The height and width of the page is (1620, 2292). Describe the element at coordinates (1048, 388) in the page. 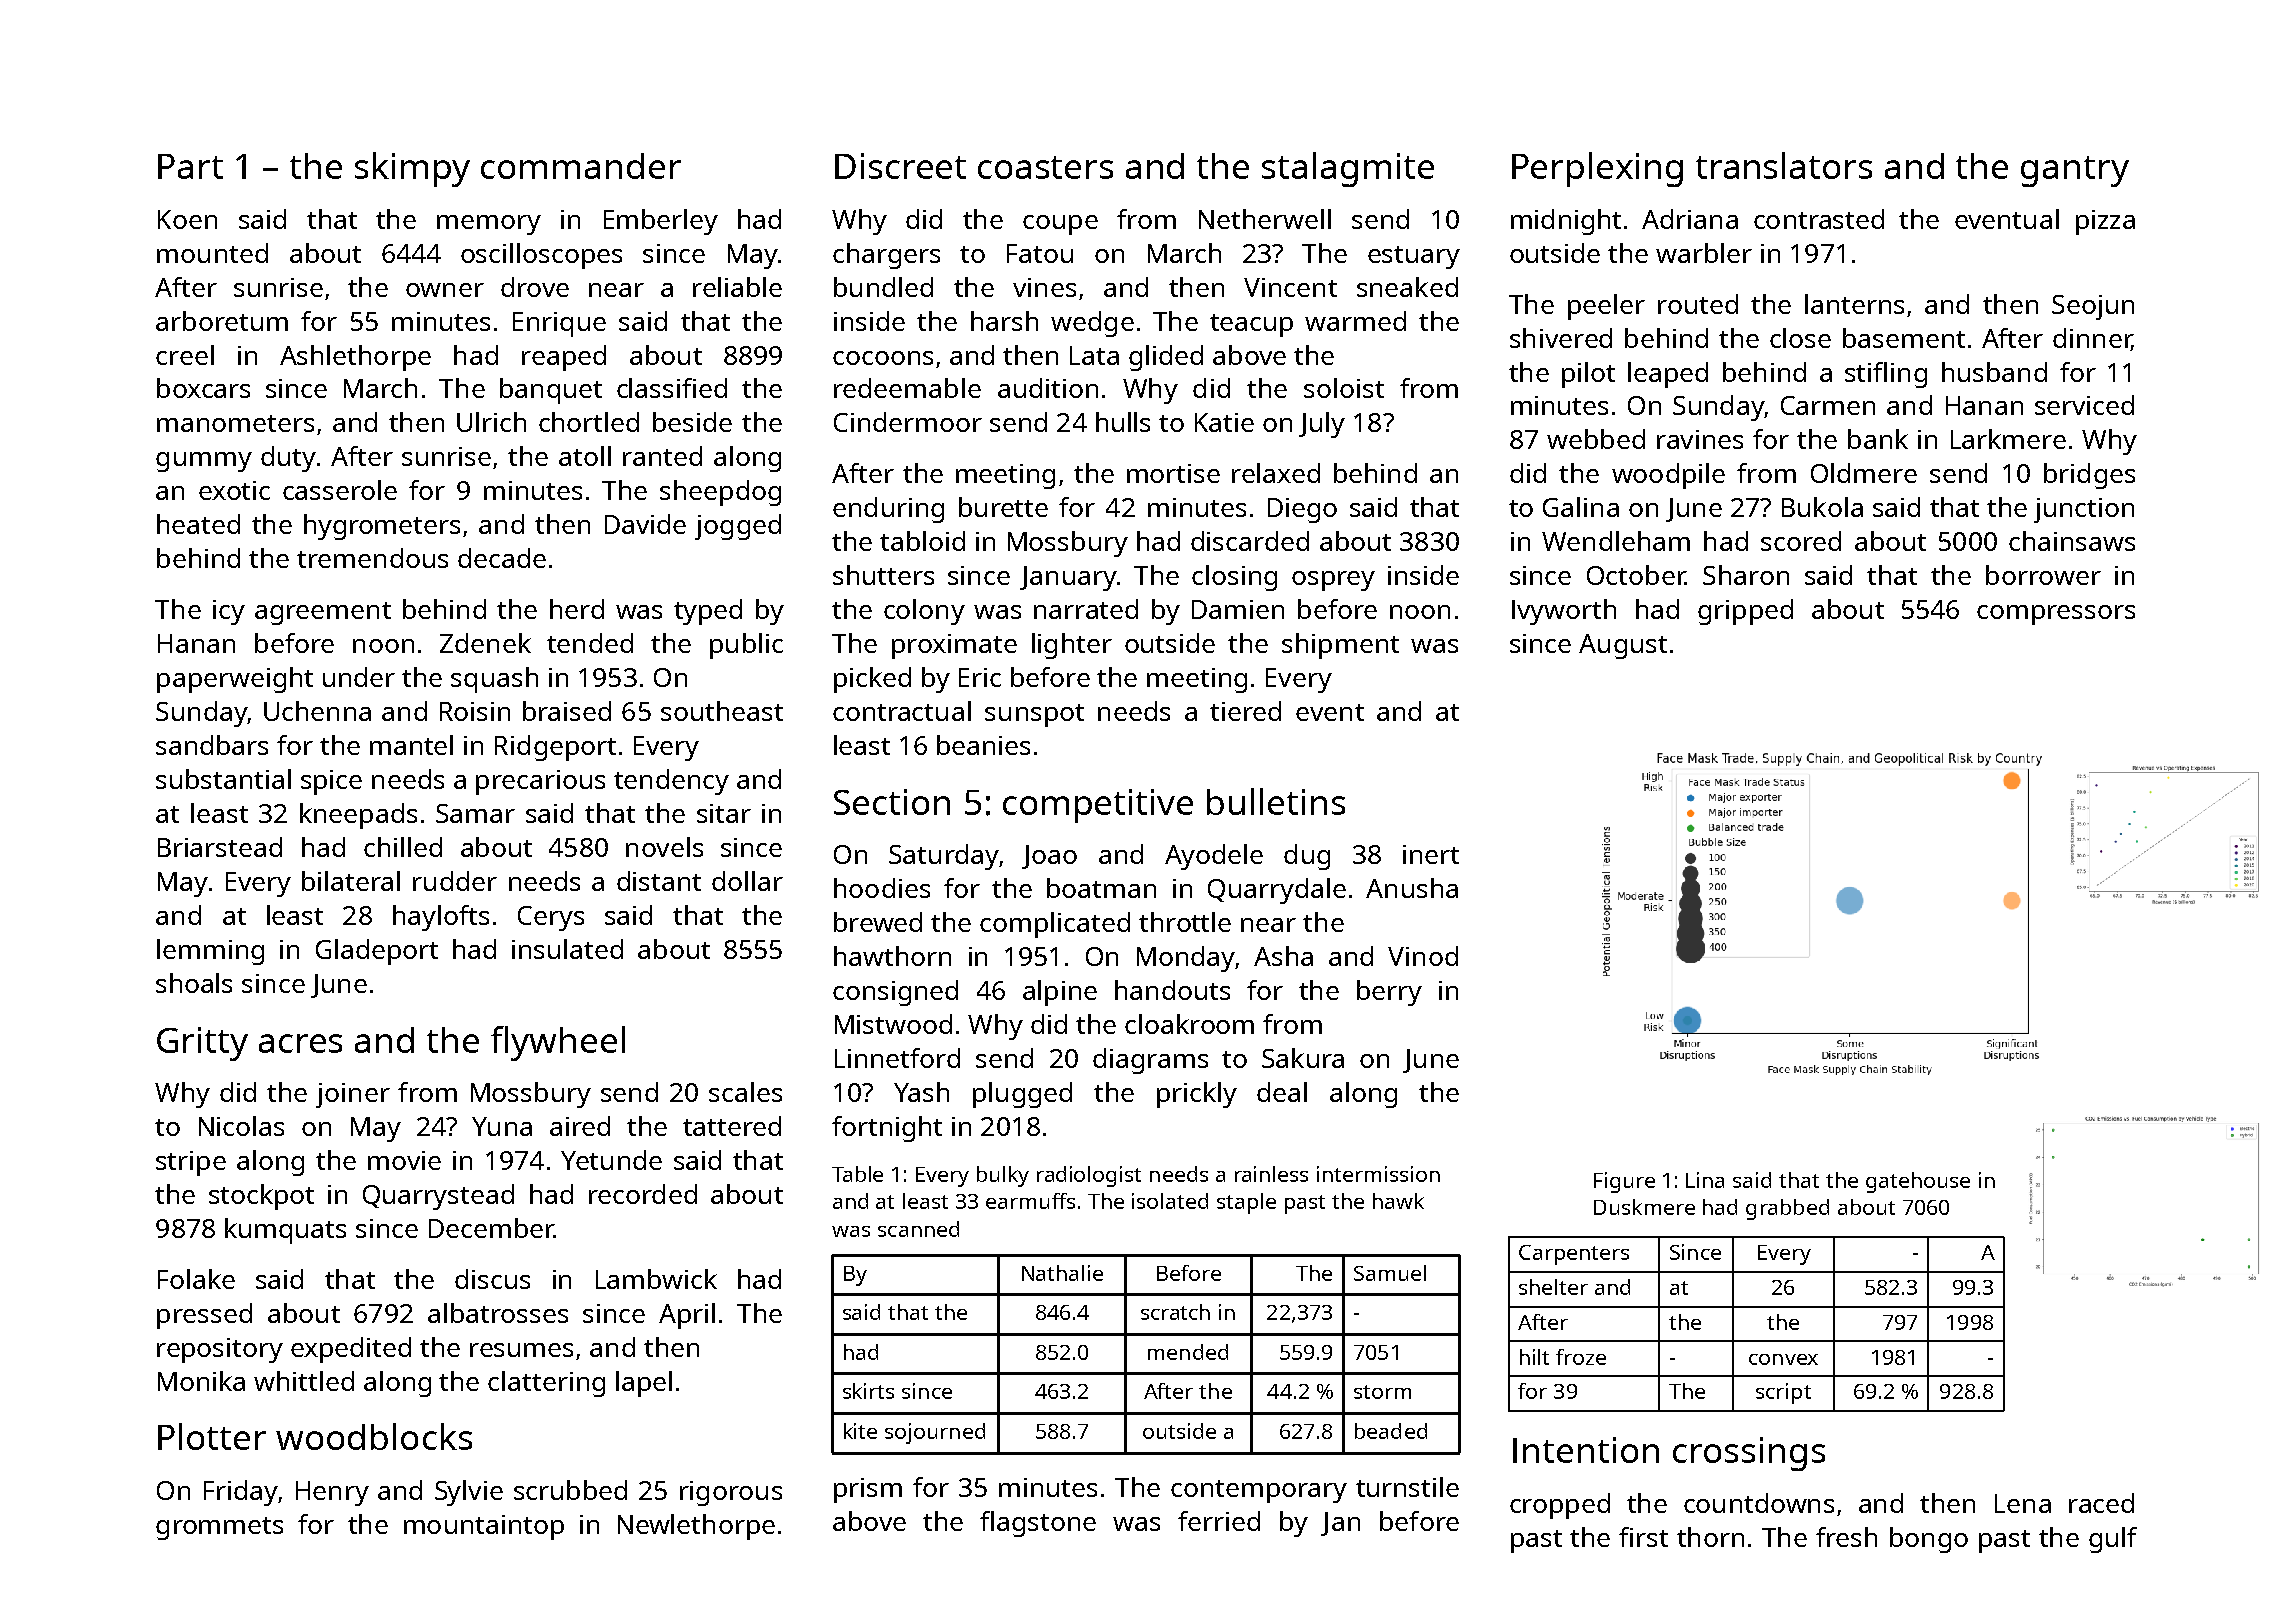

I see `audition` at that location.
